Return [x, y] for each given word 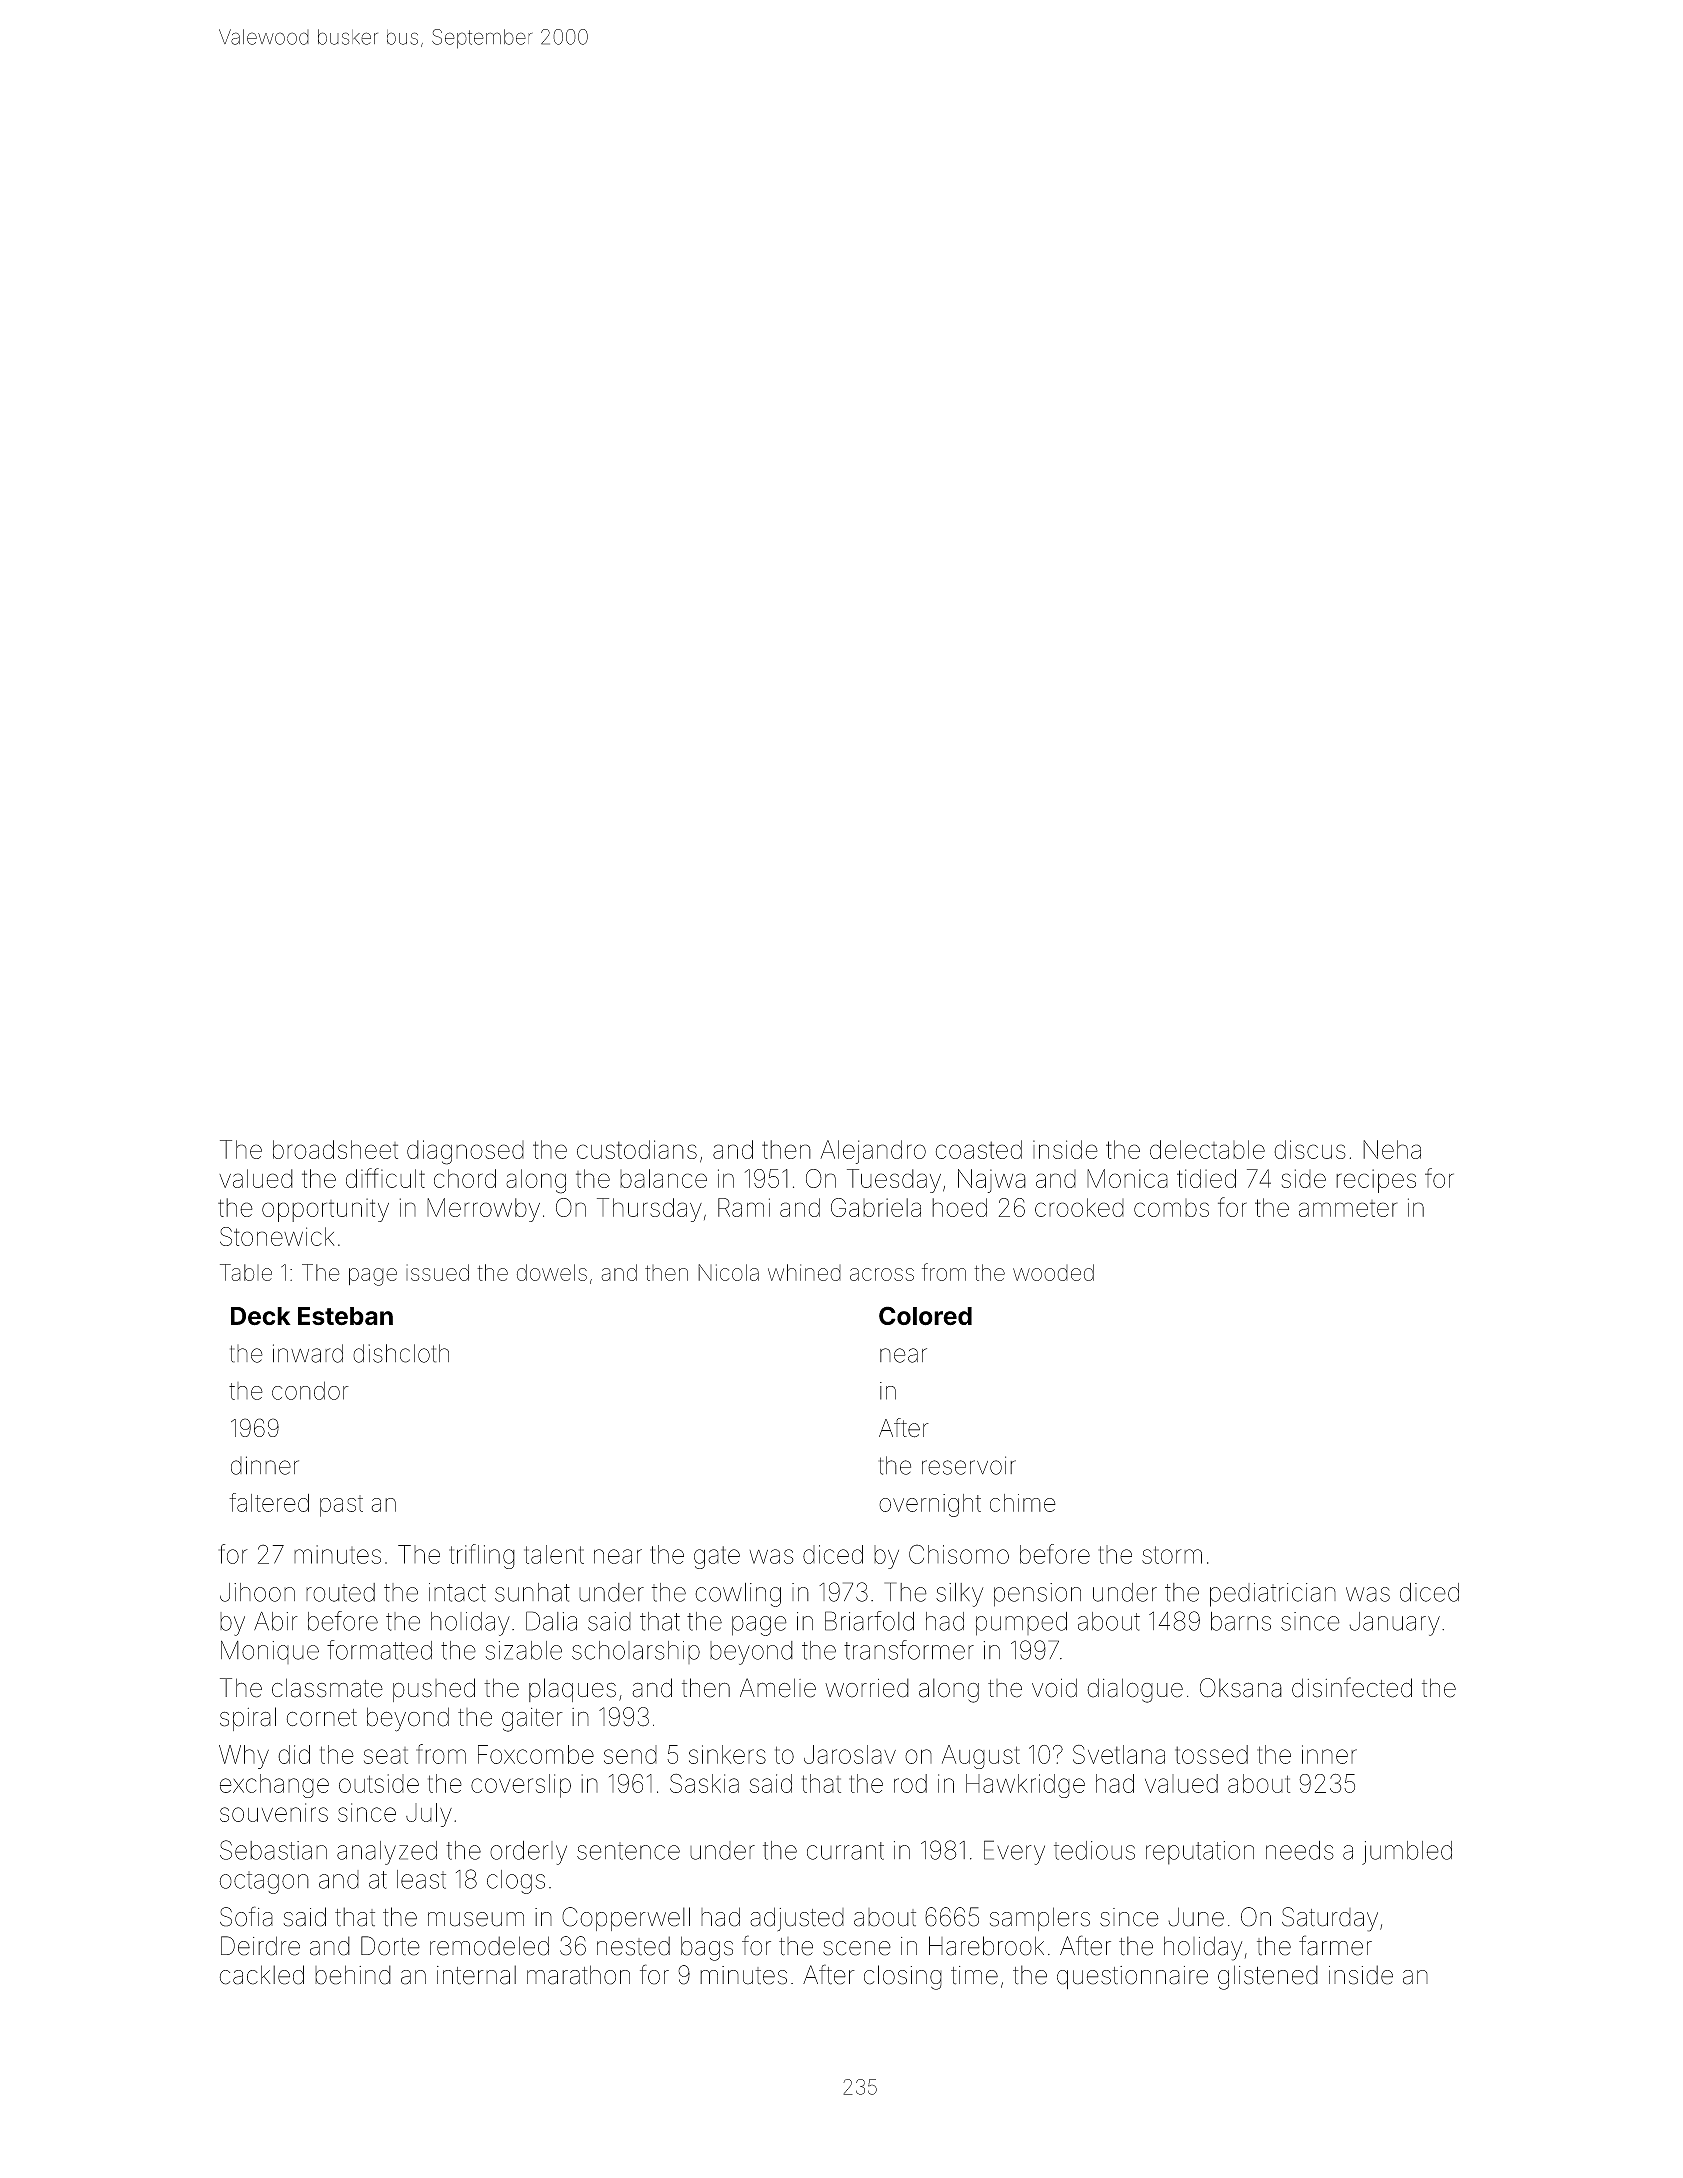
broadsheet [335, 1149]
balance [663, 1178]
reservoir [969, 1465]
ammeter [1348, 1208]
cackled [262, 1975]
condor [310, 1390]
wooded [1053, 1272]
